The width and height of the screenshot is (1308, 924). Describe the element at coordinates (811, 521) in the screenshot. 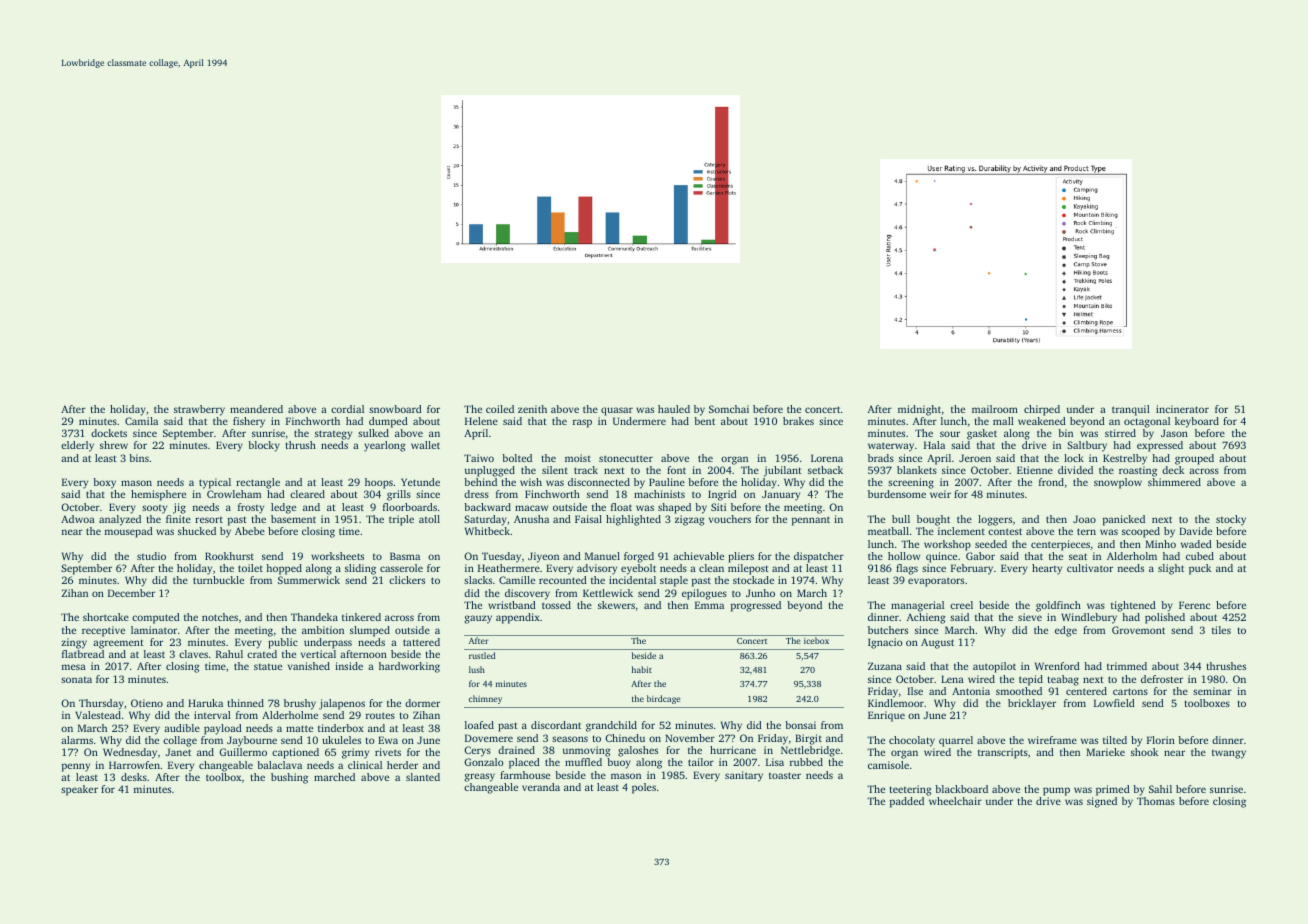

I see `pennant` at that location.
